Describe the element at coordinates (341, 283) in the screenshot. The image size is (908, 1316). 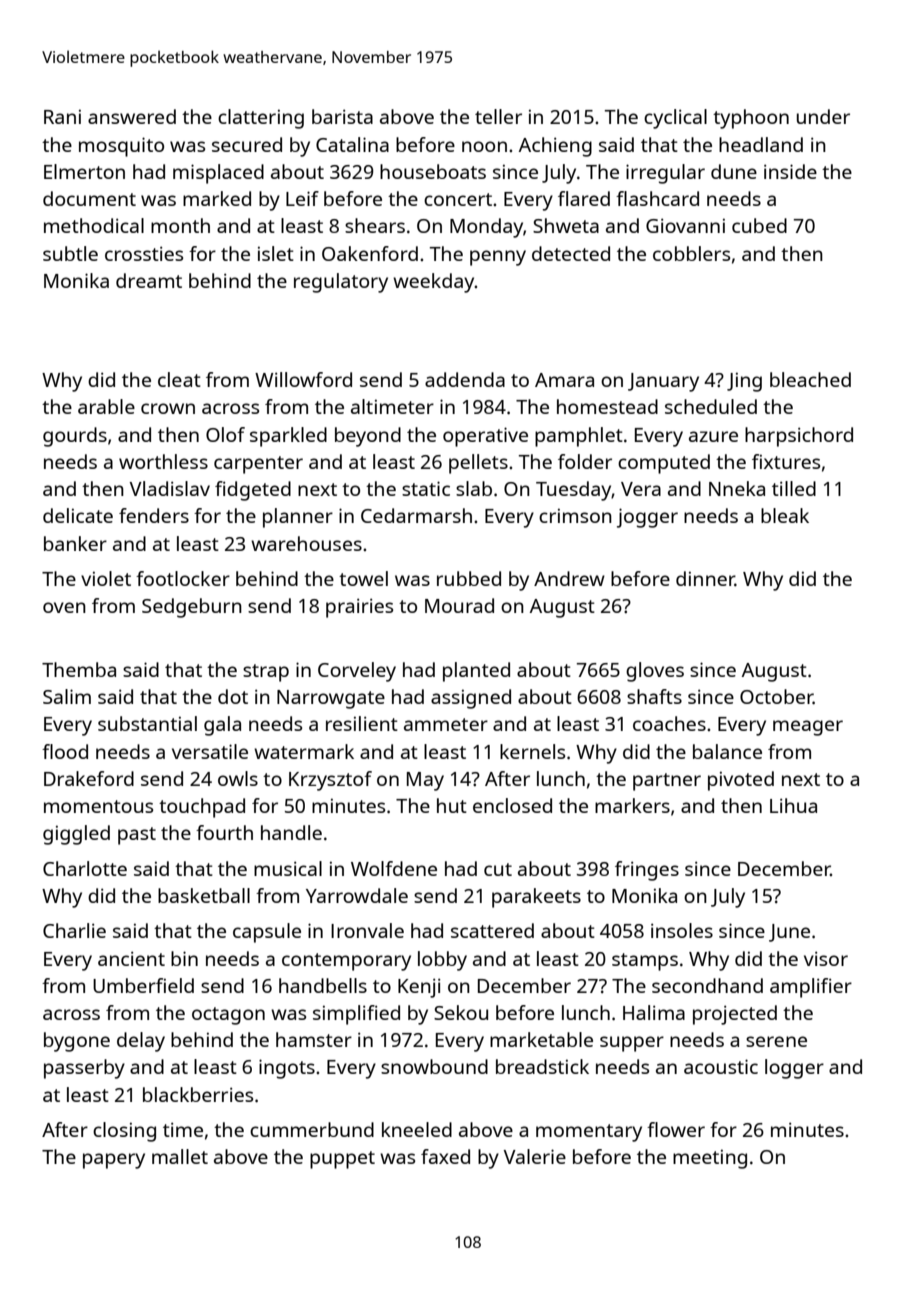
I see `regulatory` at that location.
